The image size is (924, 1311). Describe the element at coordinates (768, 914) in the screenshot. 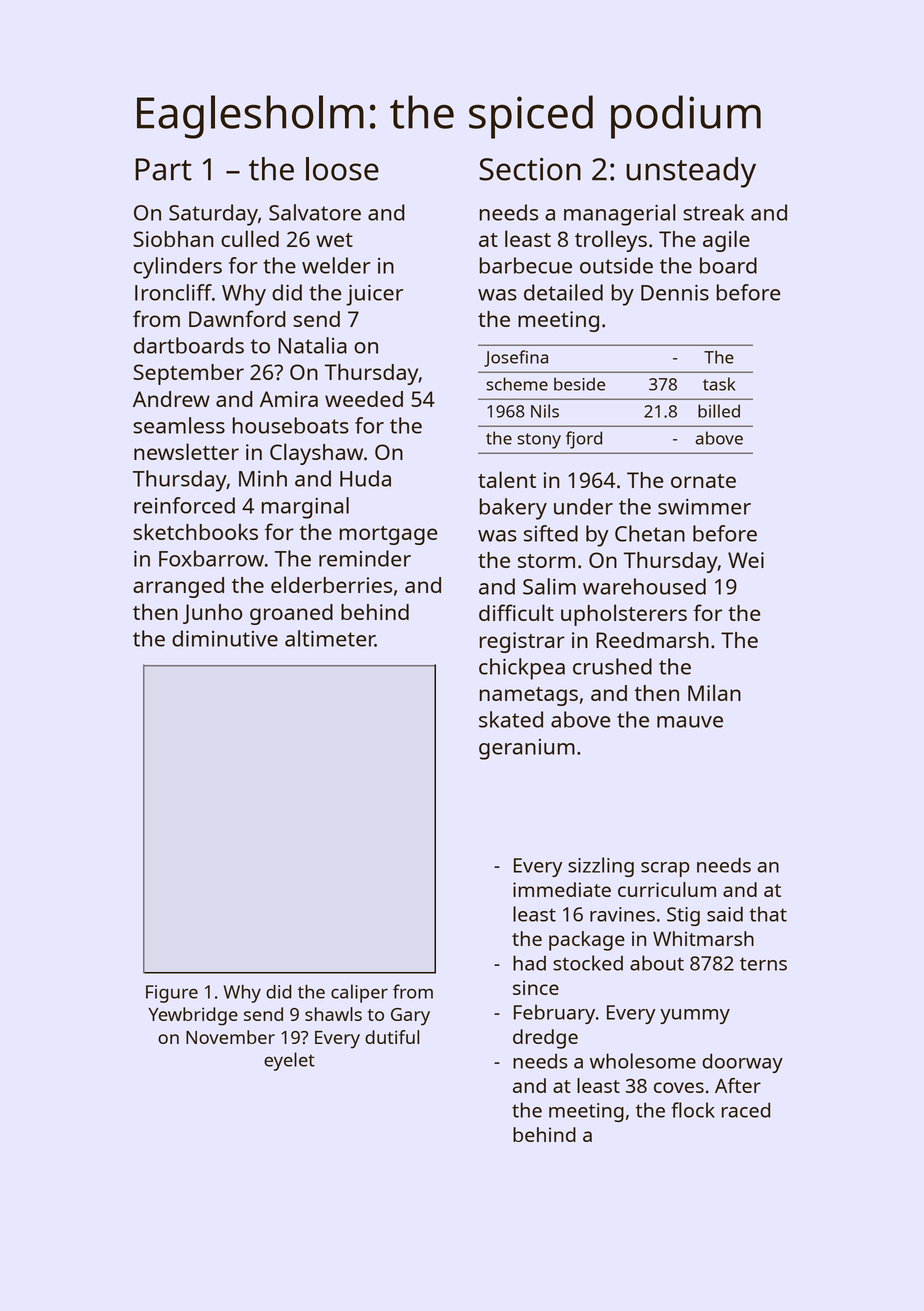

I see `that` at that location.
